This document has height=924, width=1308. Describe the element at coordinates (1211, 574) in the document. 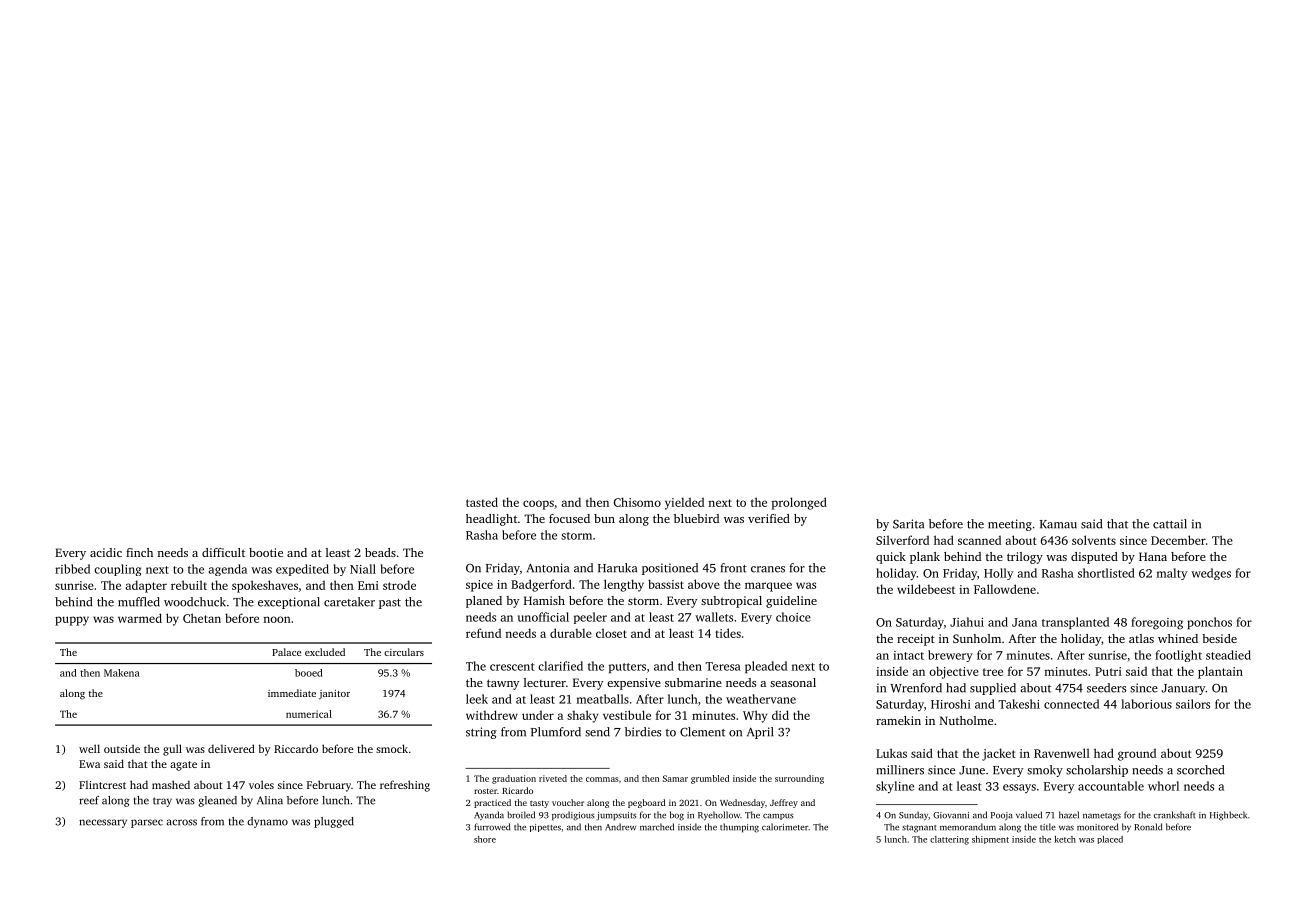

I see `wedges` at that location.
